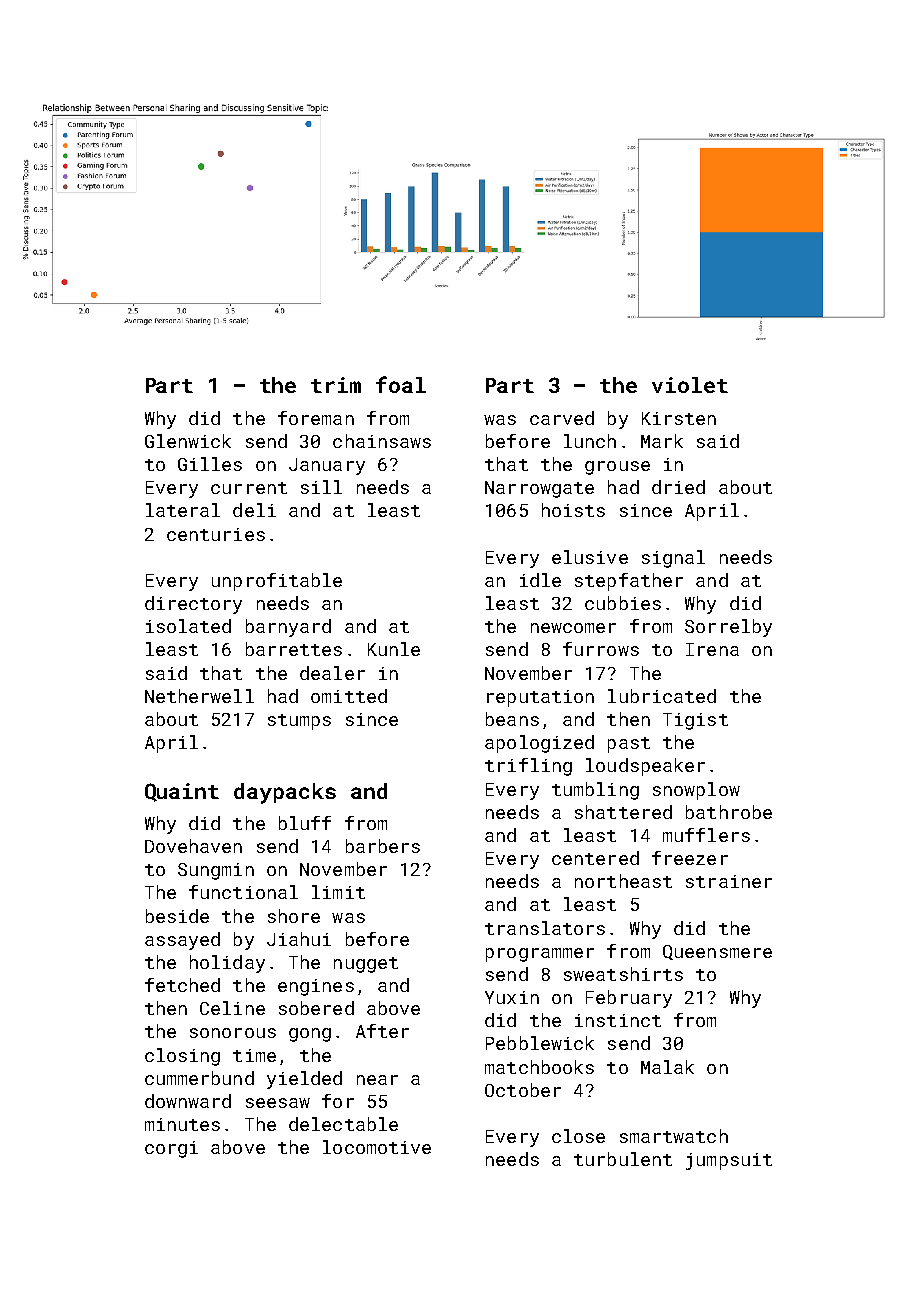 The image size is (924, 1314). I want to click on close, so click(578, 1136).
